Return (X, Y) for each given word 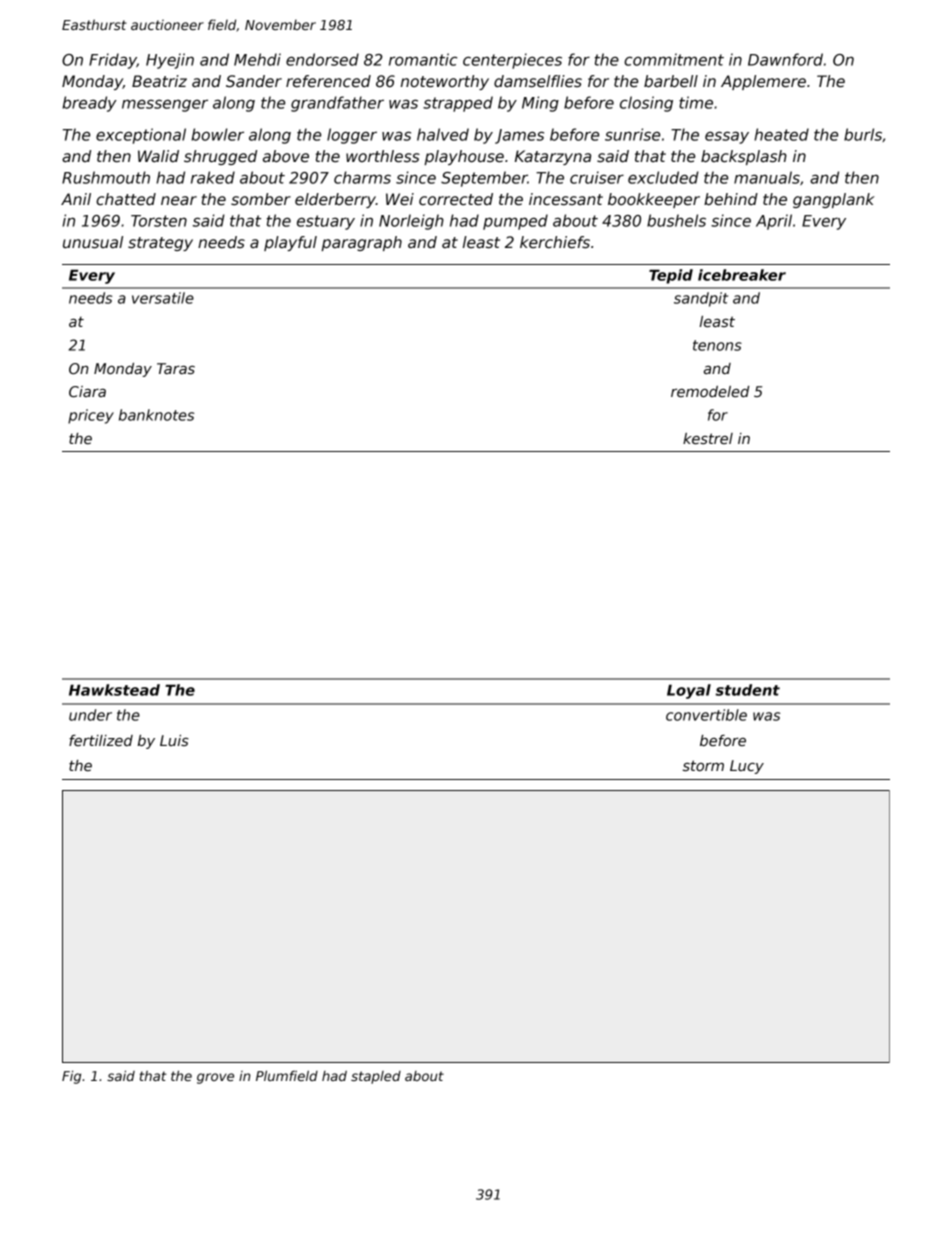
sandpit (701, 299)
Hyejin (170, 61)
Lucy (747, 767)
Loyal (689, 691)
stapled (376, 1077)
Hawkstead (114, 690)
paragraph (361, 243)
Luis (174, 740)
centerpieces (512, 61)
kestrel (708, 438)
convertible (706, 715)
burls (863, 134)
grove (215, 1078)
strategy (160, 244)
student (748, 690)
